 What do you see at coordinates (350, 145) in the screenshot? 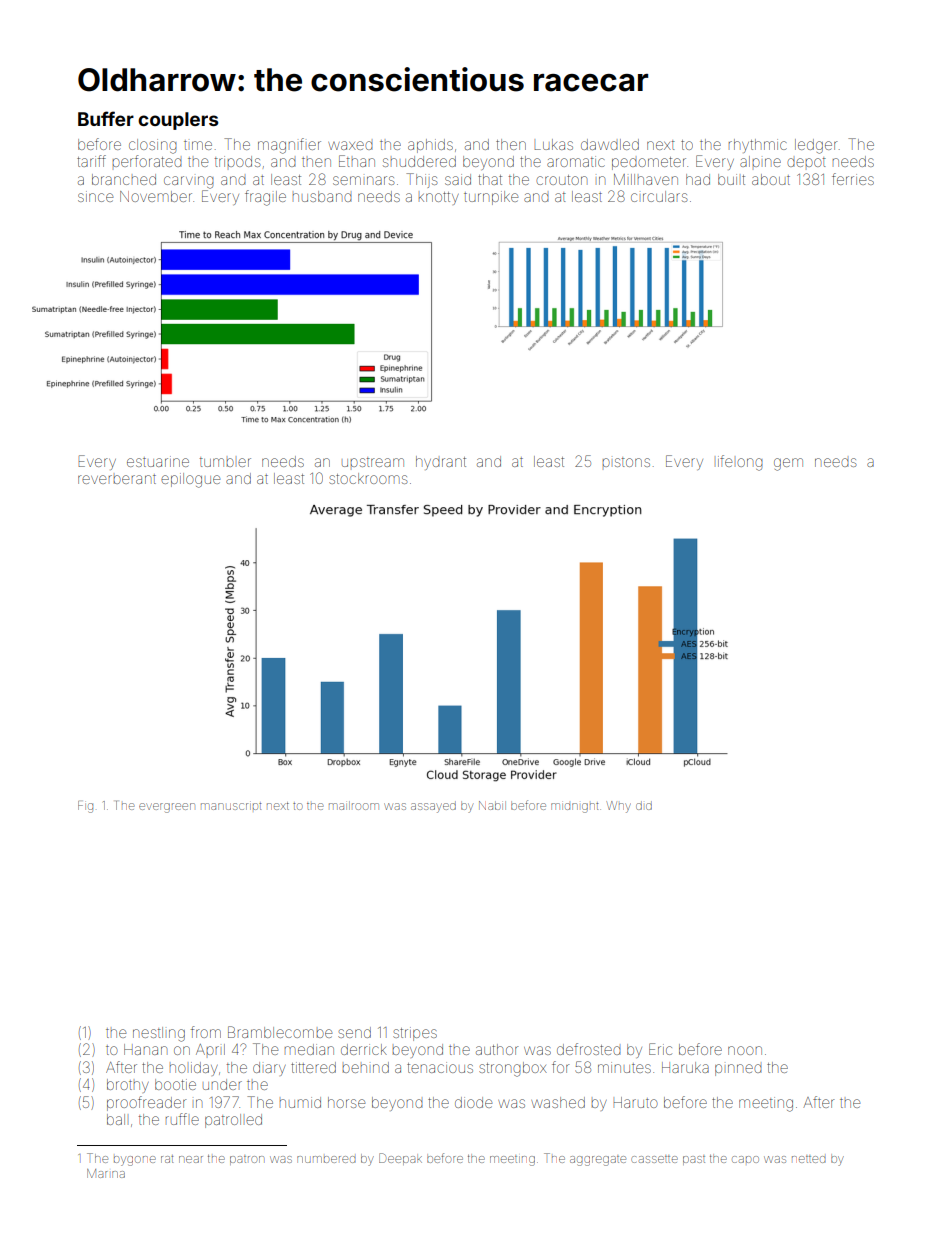
I see `waxed` at bounding box center [350, 145].
